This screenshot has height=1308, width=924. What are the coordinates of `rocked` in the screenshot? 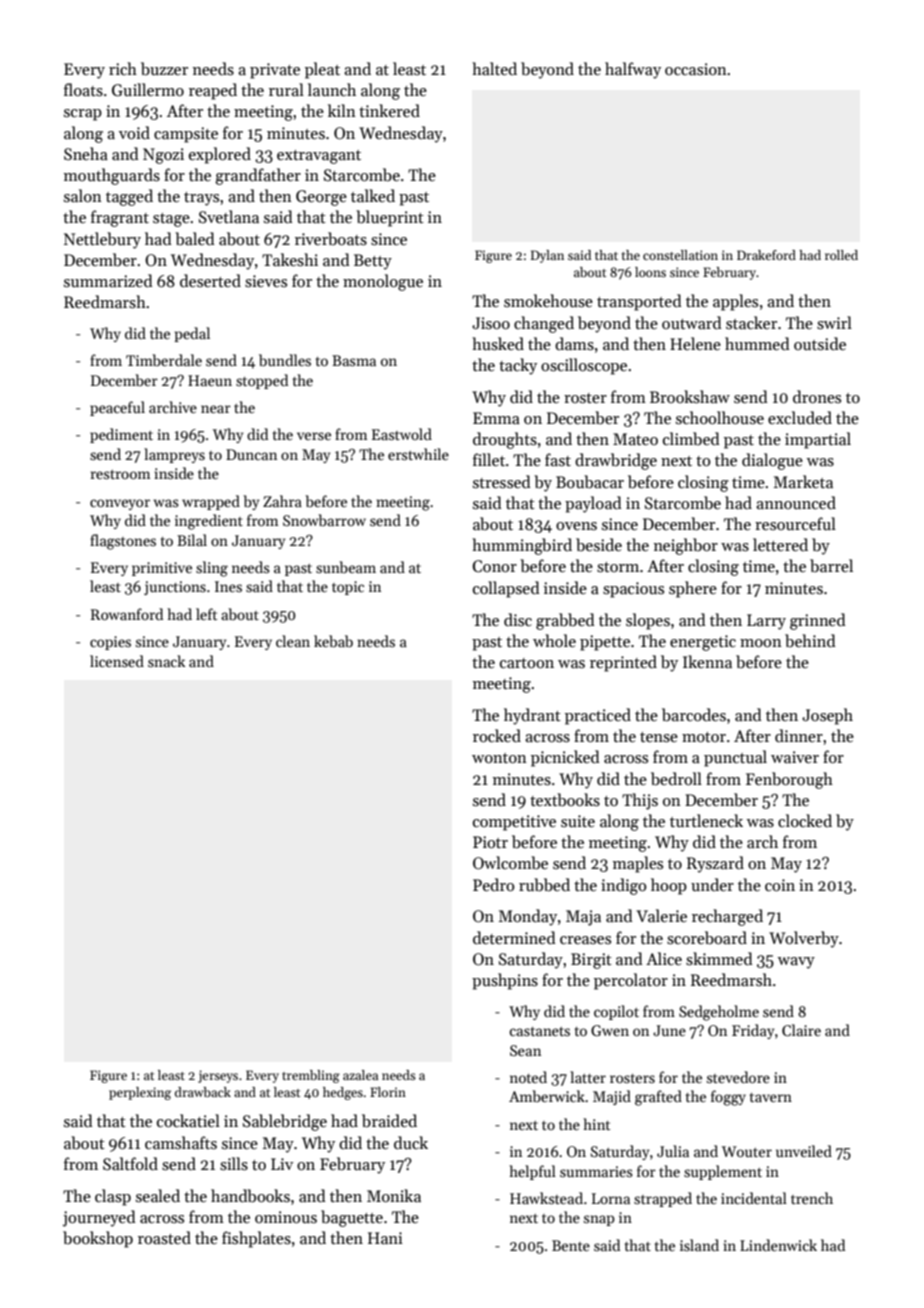 It's located at (497, 735).
